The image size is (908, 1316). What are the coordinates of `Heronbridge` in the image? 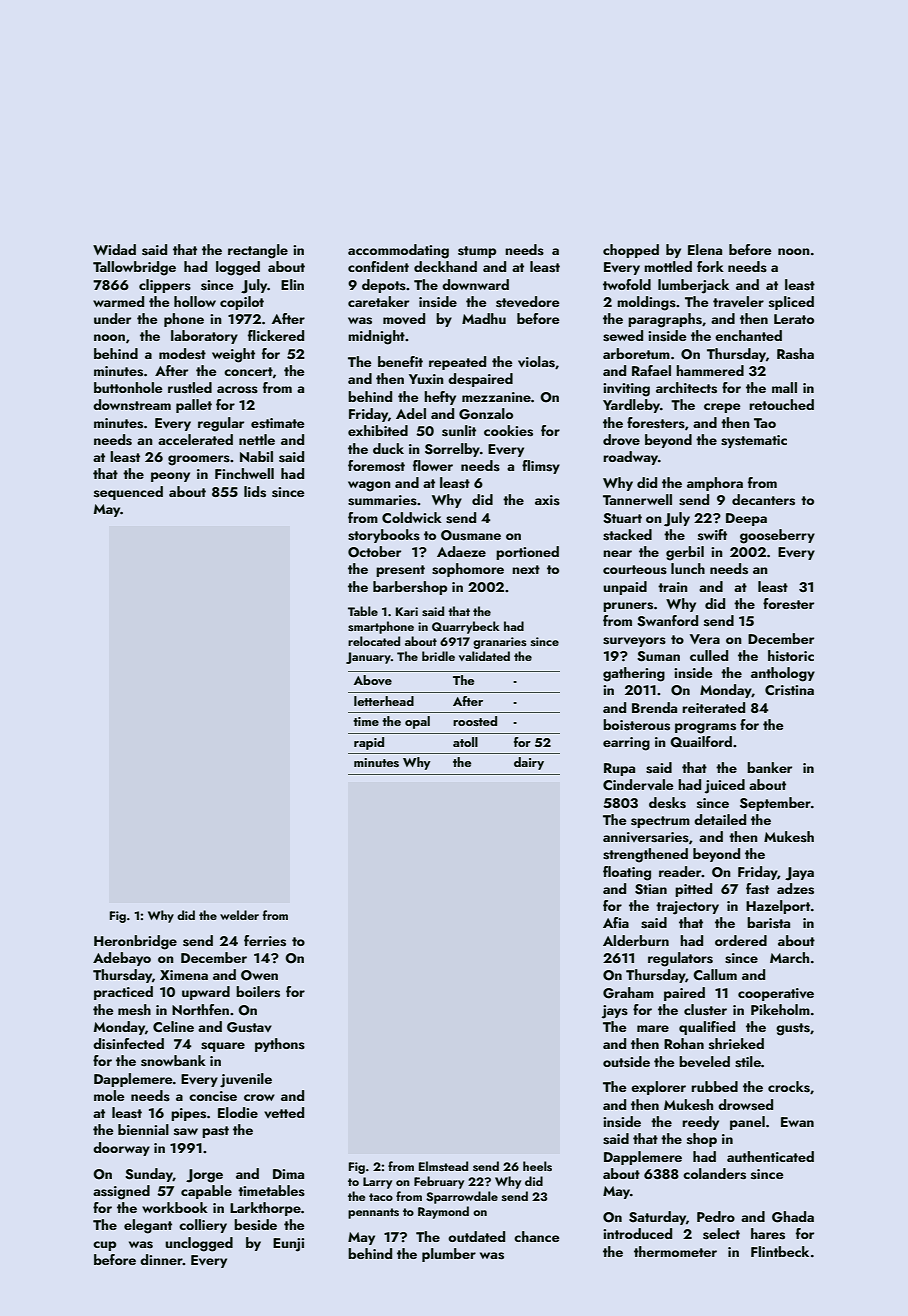 It's located at (135, 942).
